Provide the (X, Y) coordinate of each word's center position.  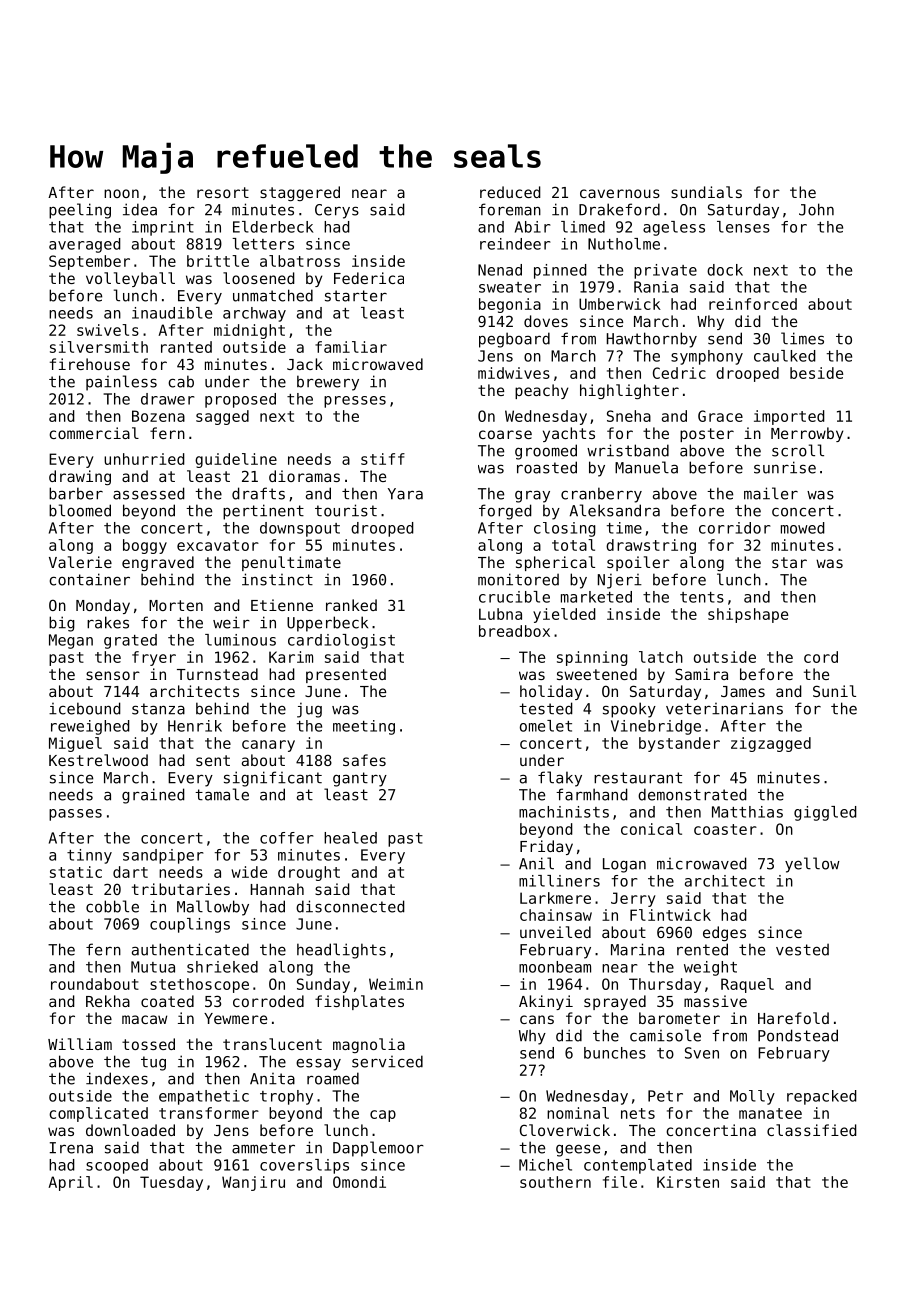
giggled (825, 813)
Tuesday (171, 1183)
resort (223, 192)
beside (816, 373)
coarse (505, 434)
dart (130, 872)
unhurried (144, 459)
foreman (510, 209)
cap (383, 1116)
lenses (743, 227)
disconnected (350, 906)
